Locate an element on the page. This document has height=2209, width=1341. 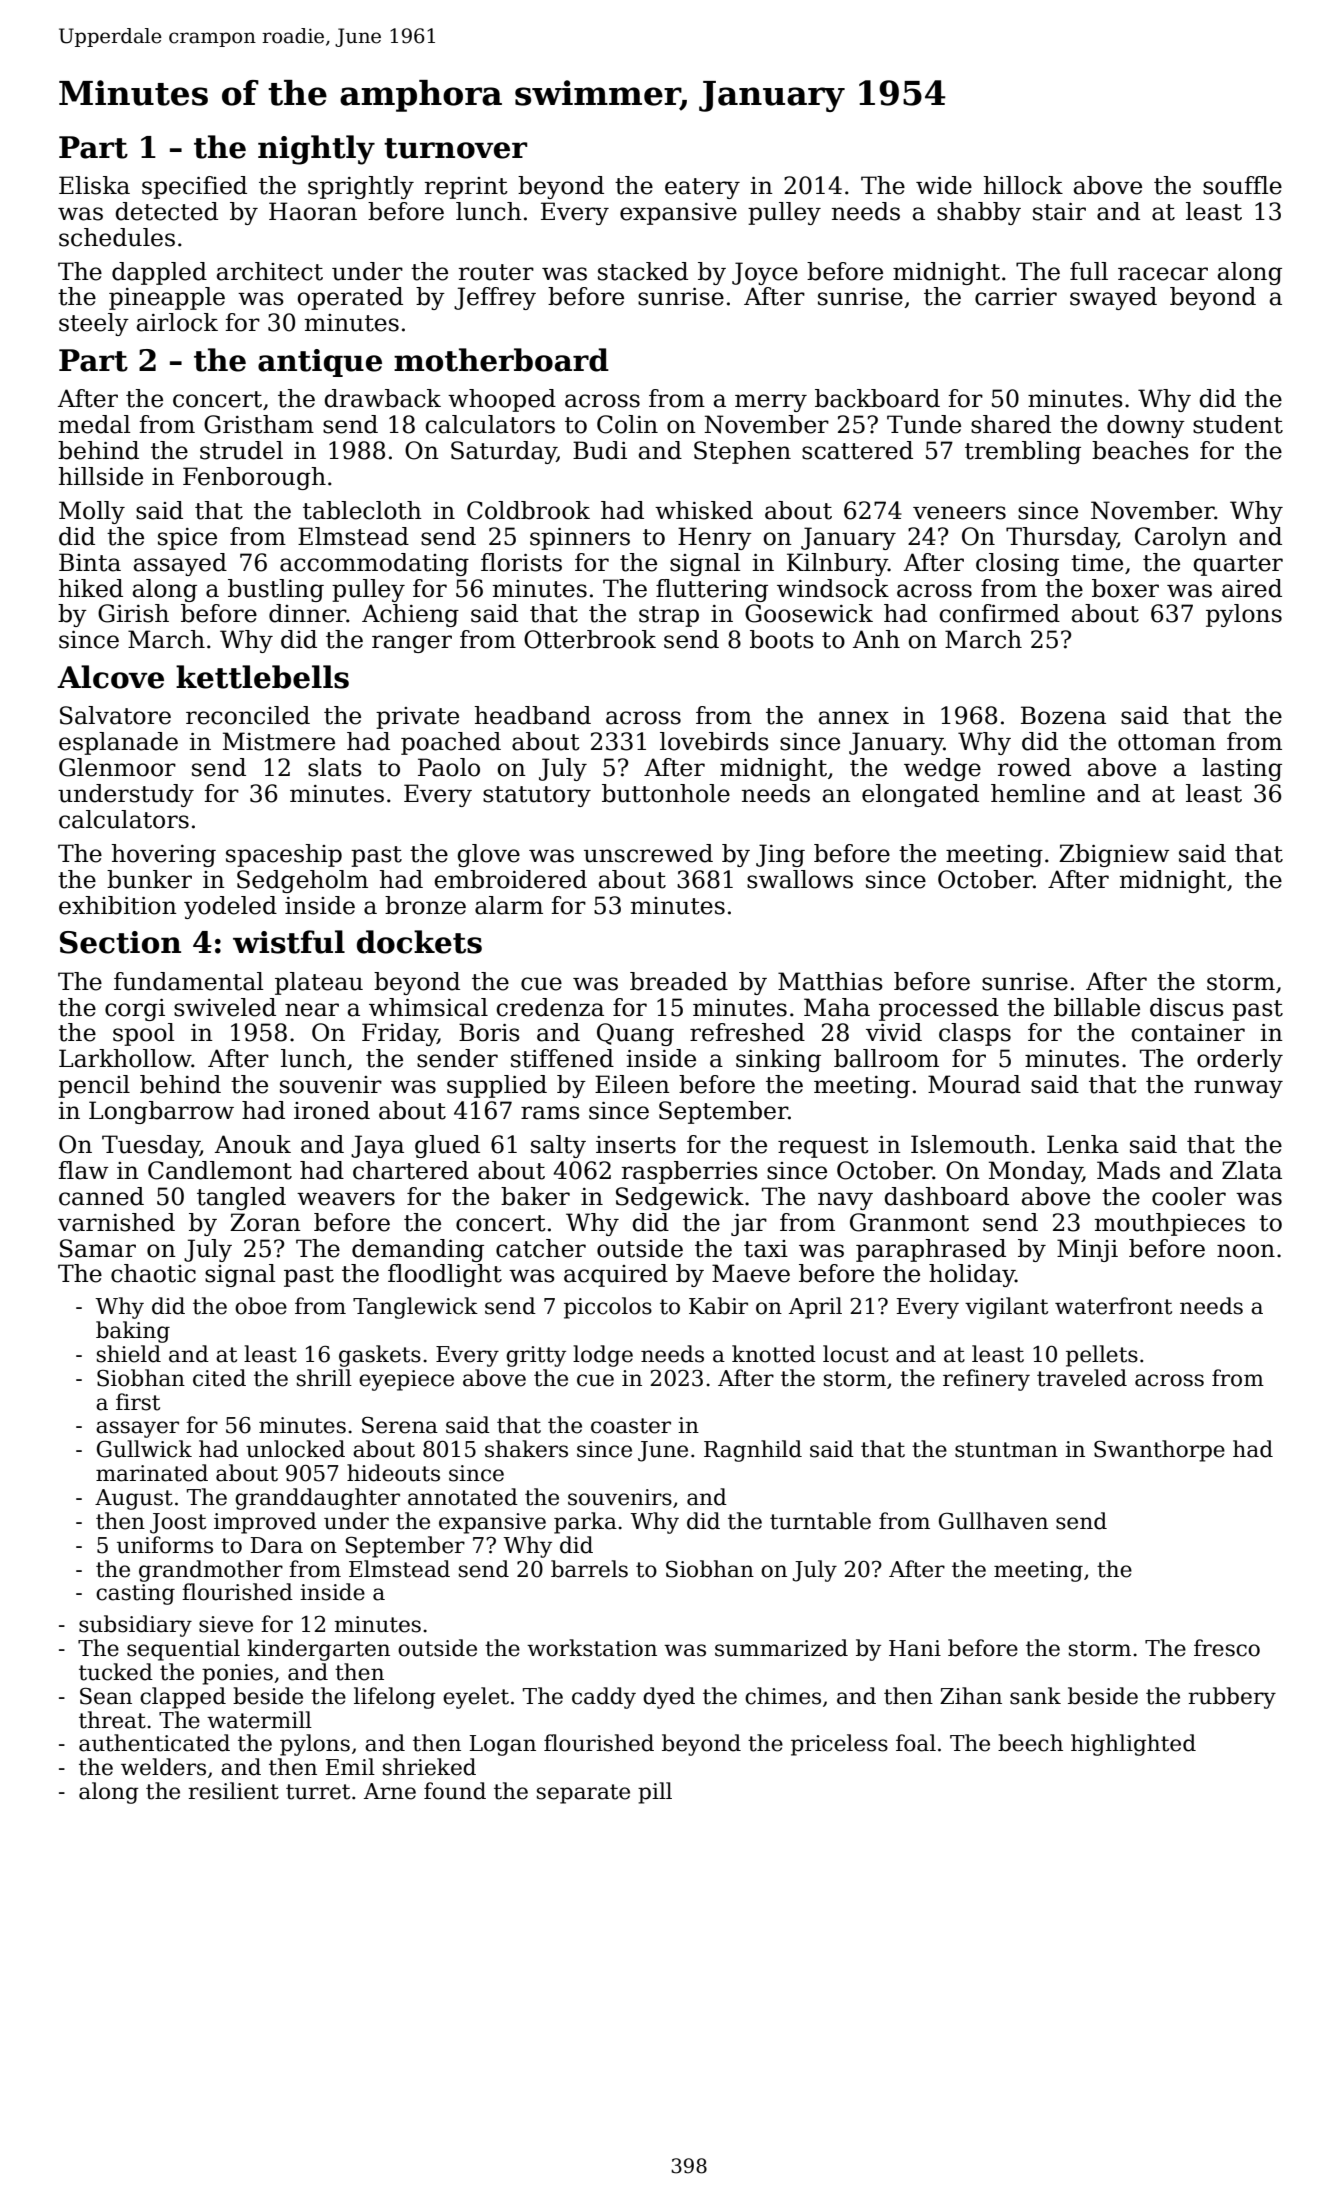
steely is located at coordinates (94, 324).
